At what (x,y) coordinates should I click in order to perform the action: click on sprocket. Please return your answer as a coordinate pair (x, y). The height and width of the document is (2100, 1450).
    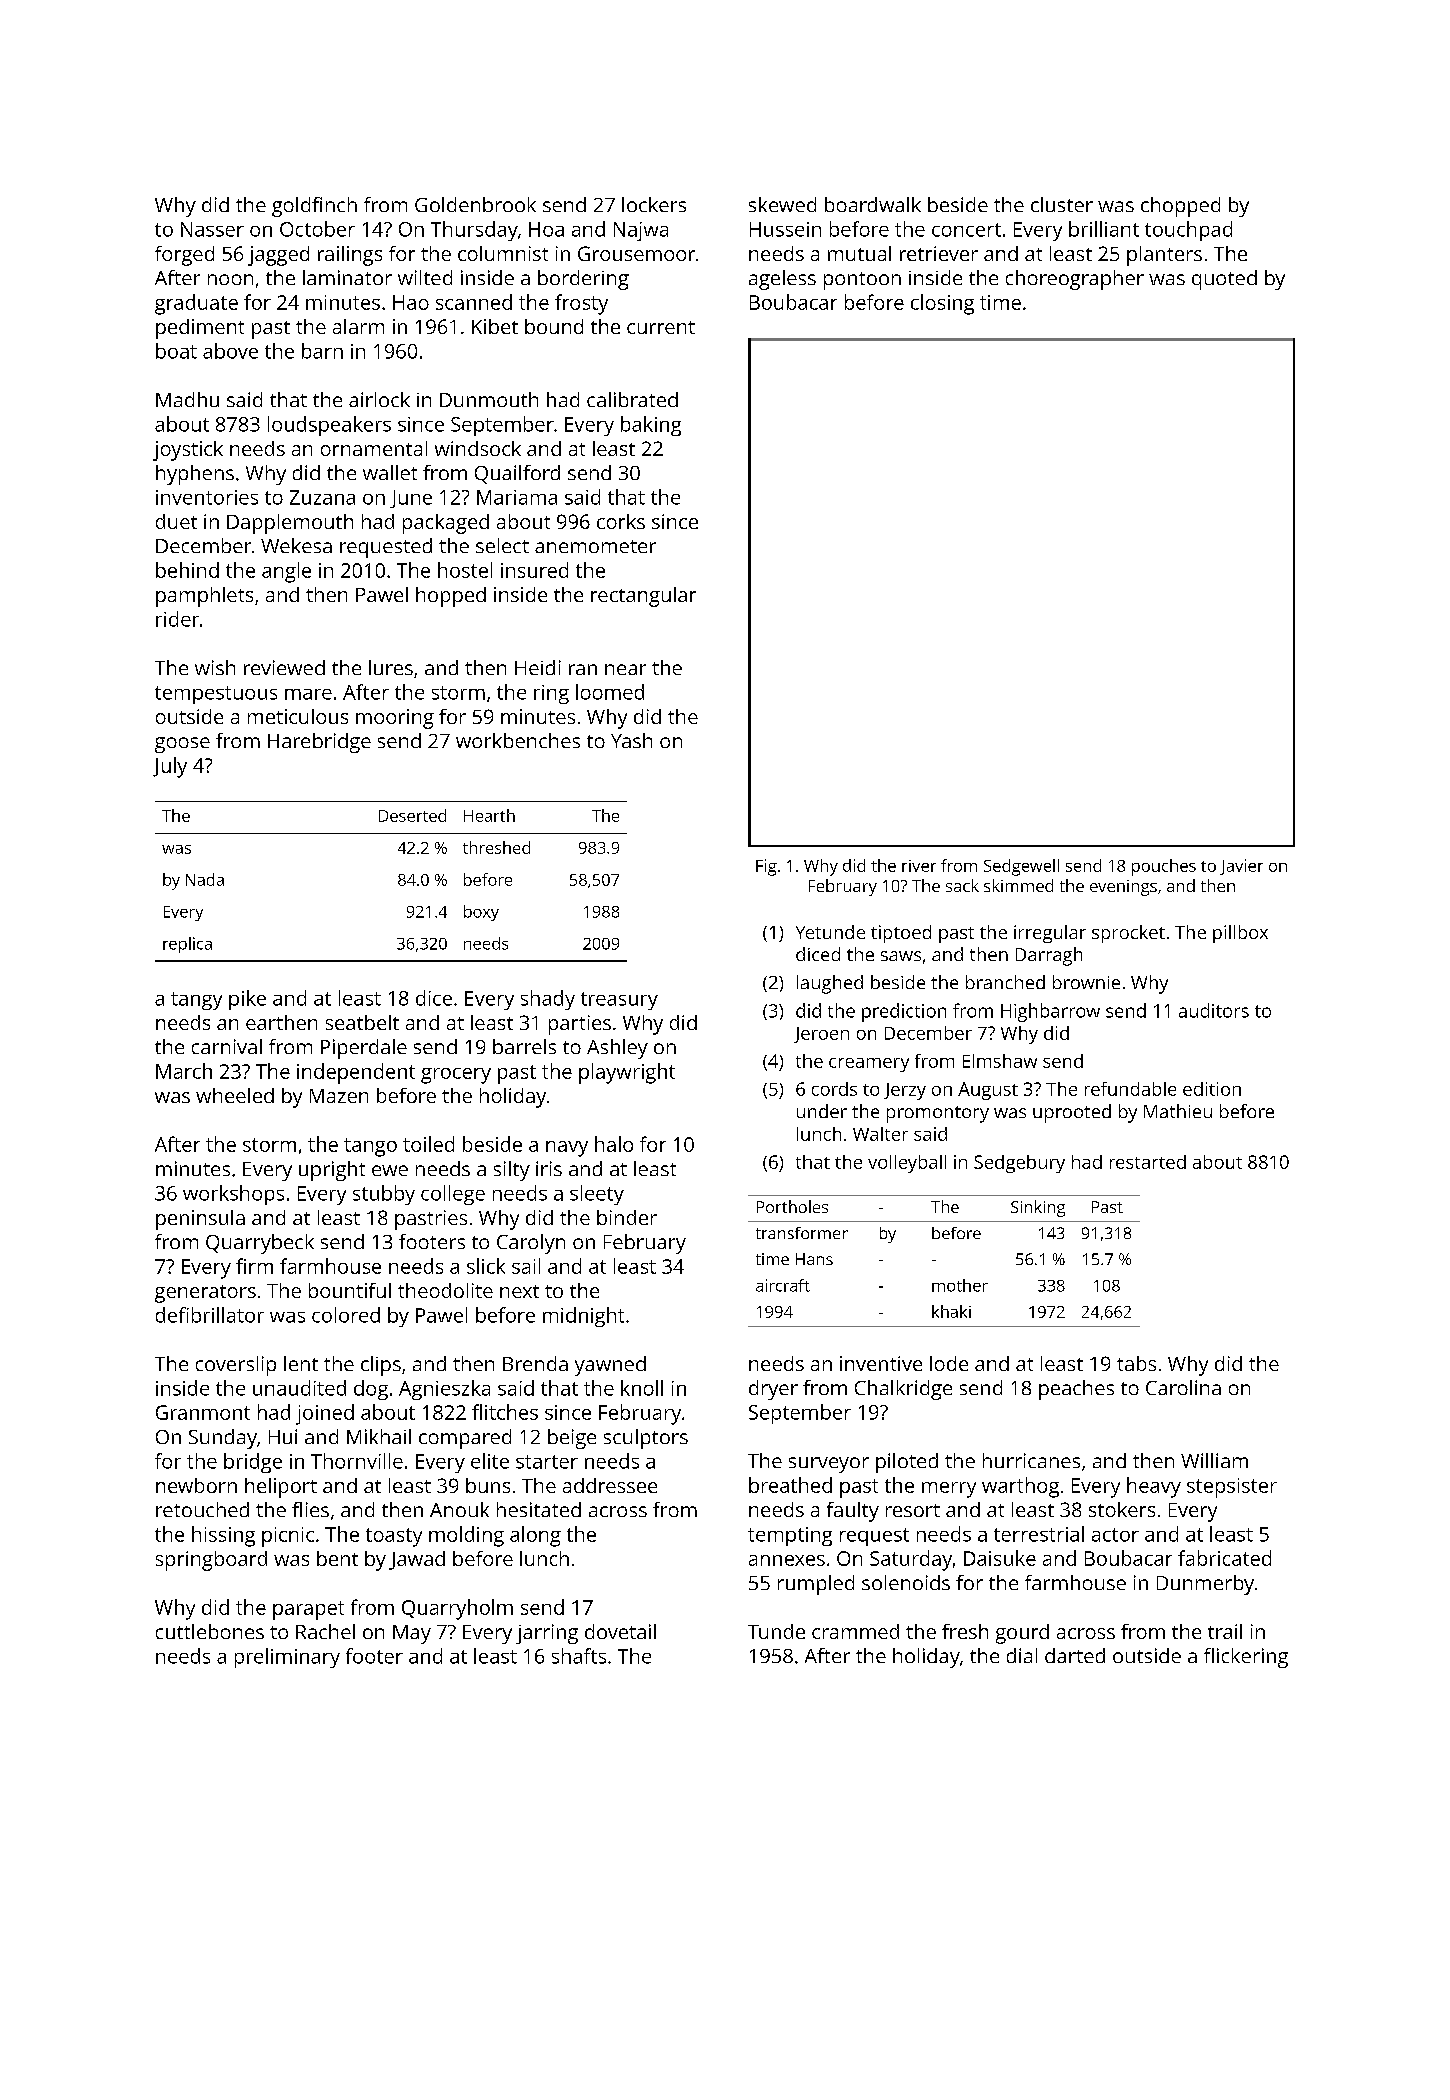
    Looking at the image, I should click on (1128, 934).
